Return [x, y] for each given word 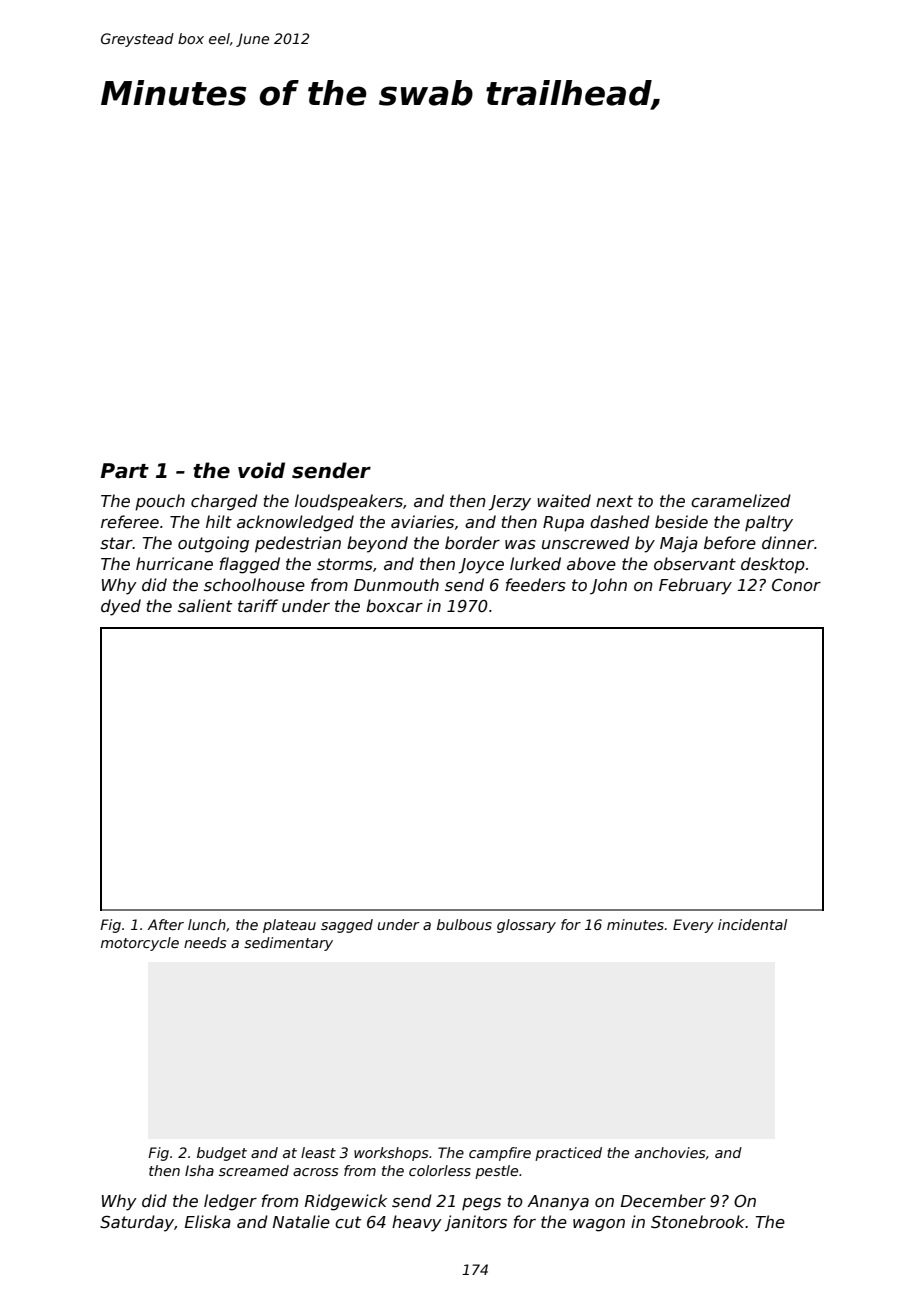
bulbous [464, 924]
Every [693, 926]
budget [222, 1154]
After [166, 924]
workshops [391, 1154]
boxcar [394, 606]
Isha [199, 1170]
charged [224, 502]
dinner [788, 543]
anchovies [670, 1152]
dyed [121, 607]
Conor [796, 585]
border [472, 543]
